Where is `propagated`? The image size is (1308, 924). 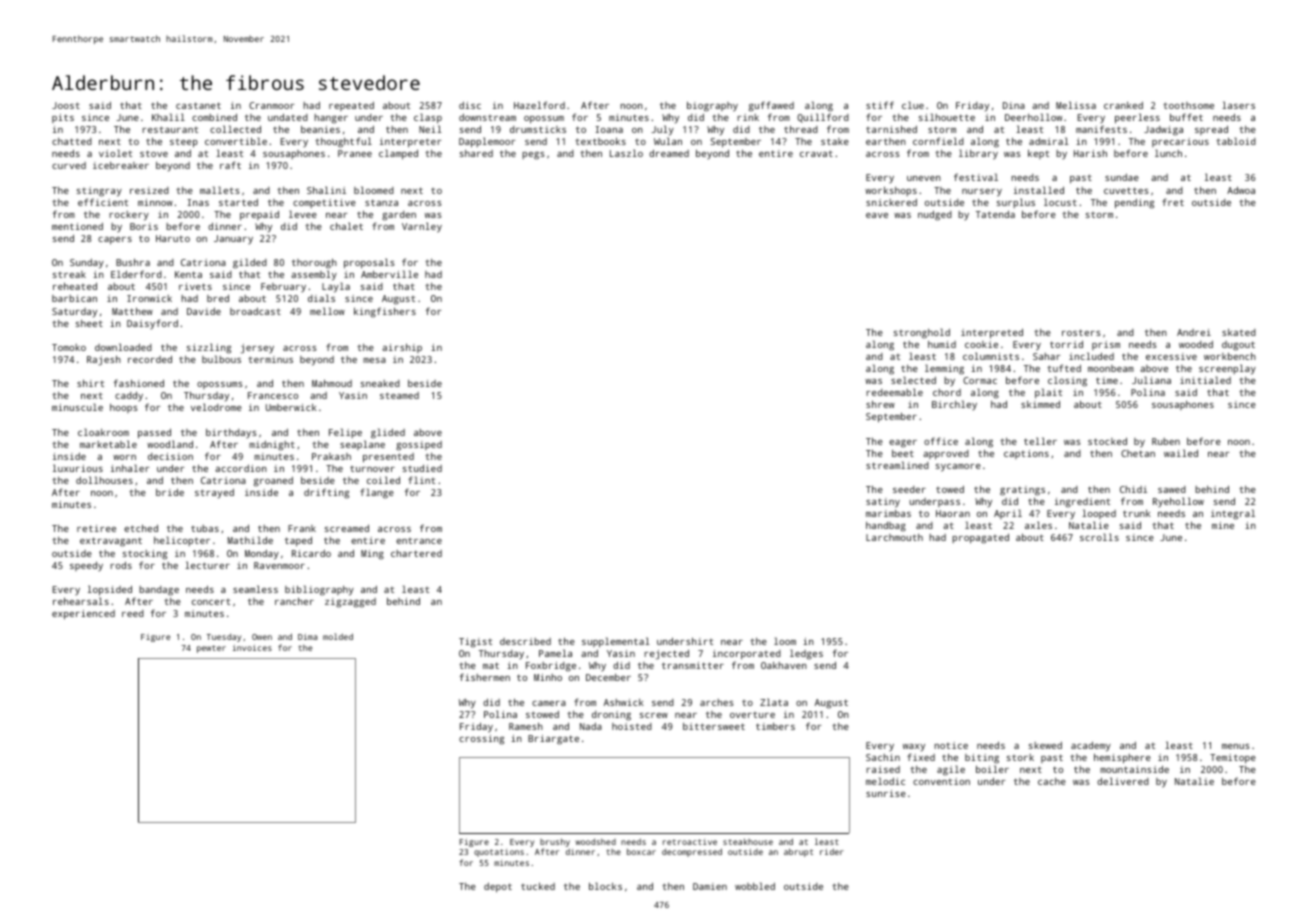
propagated is located at coordinates (980, 539).
